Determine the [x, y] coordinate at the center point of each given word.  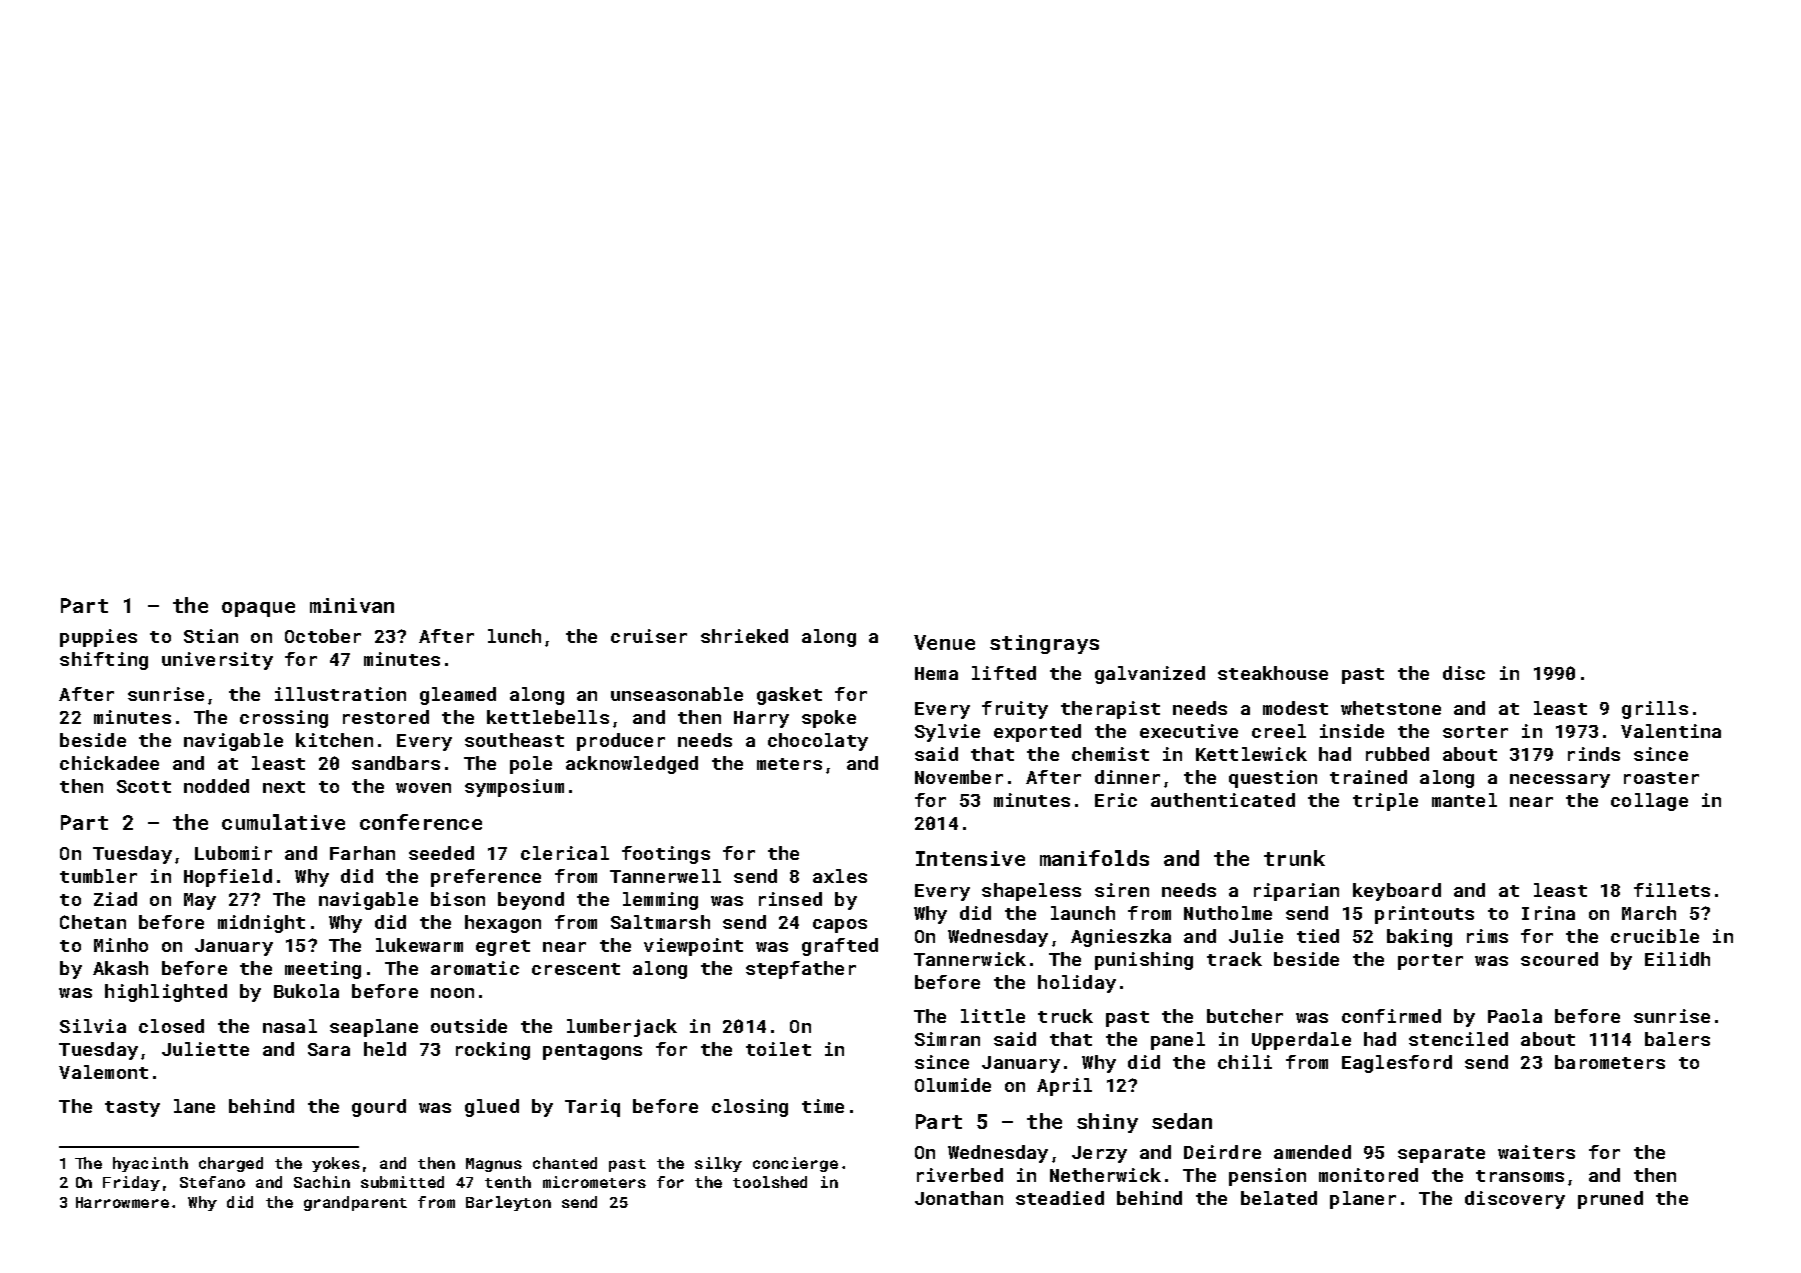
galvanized [1150, 675]
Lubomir [233, 853]
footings [666, 855]
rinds [1594, 754]
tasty [132, 1109]
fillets [1672, 890]
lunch [514, 636]
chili [1245, 1062]
